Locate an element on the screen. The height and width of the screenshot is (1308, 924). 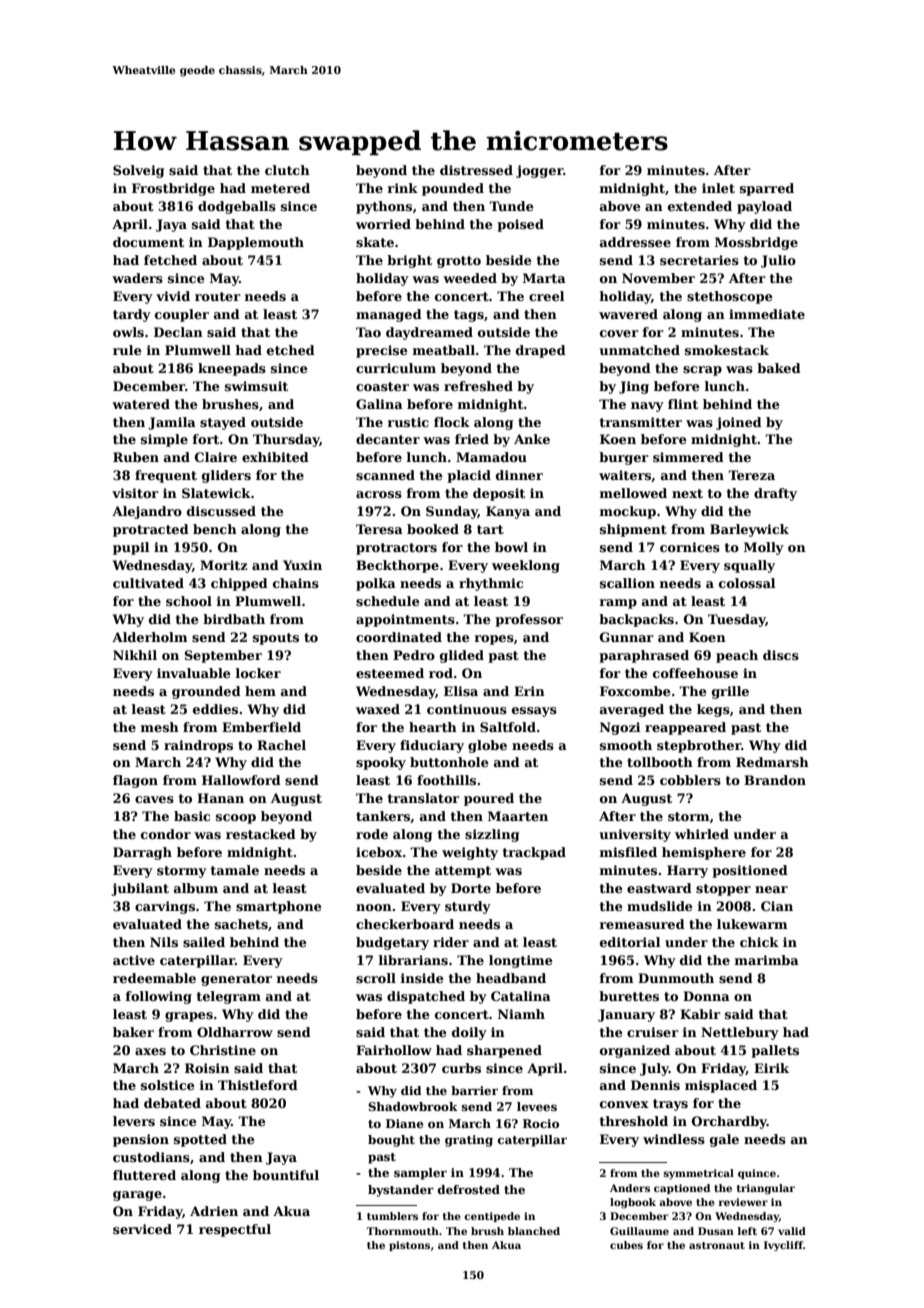
exhibited is located at coordinates (275, 457).
